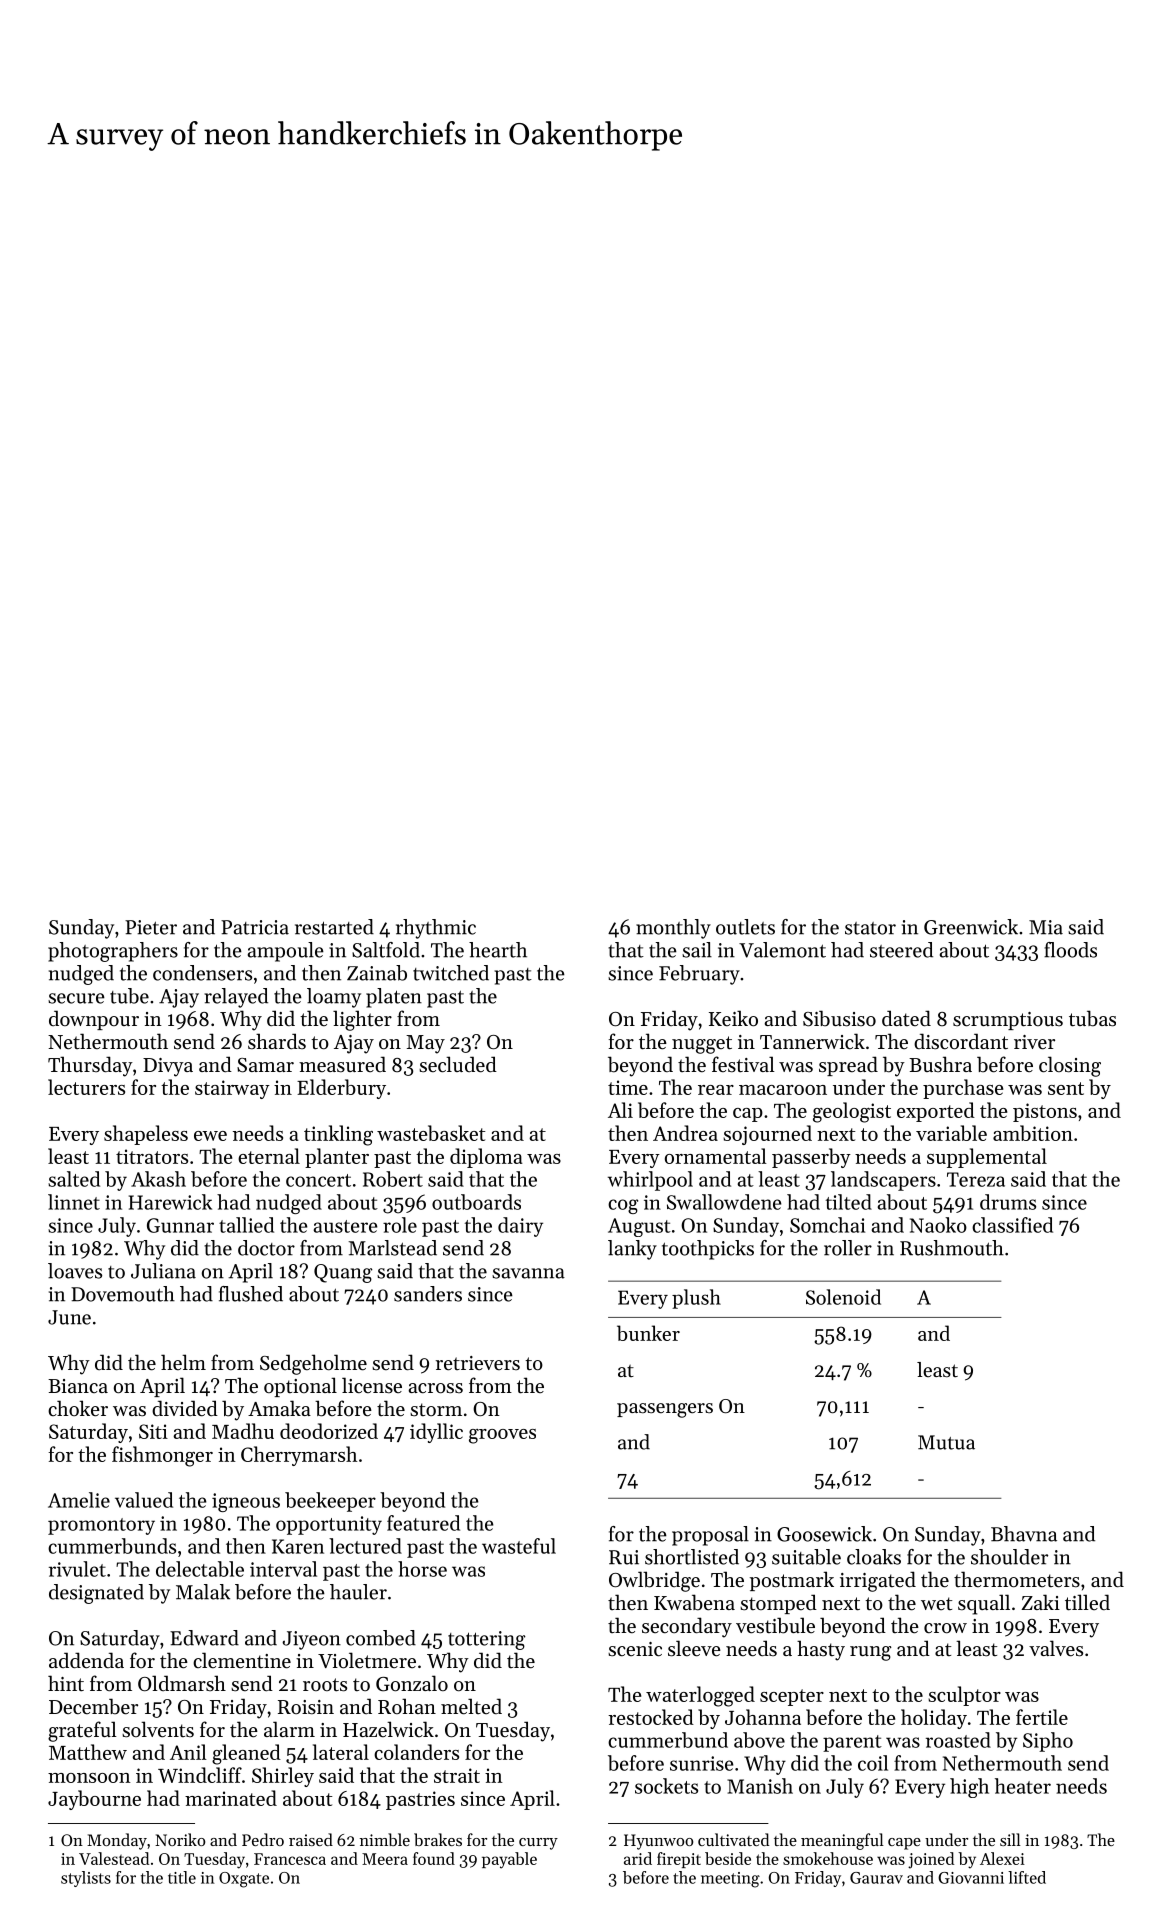 The height and width of the page is (1931, 1173). What do you see at coordinates (778, 1604) in the page?
I see `stomped` at bounding box center [778, 1604].
